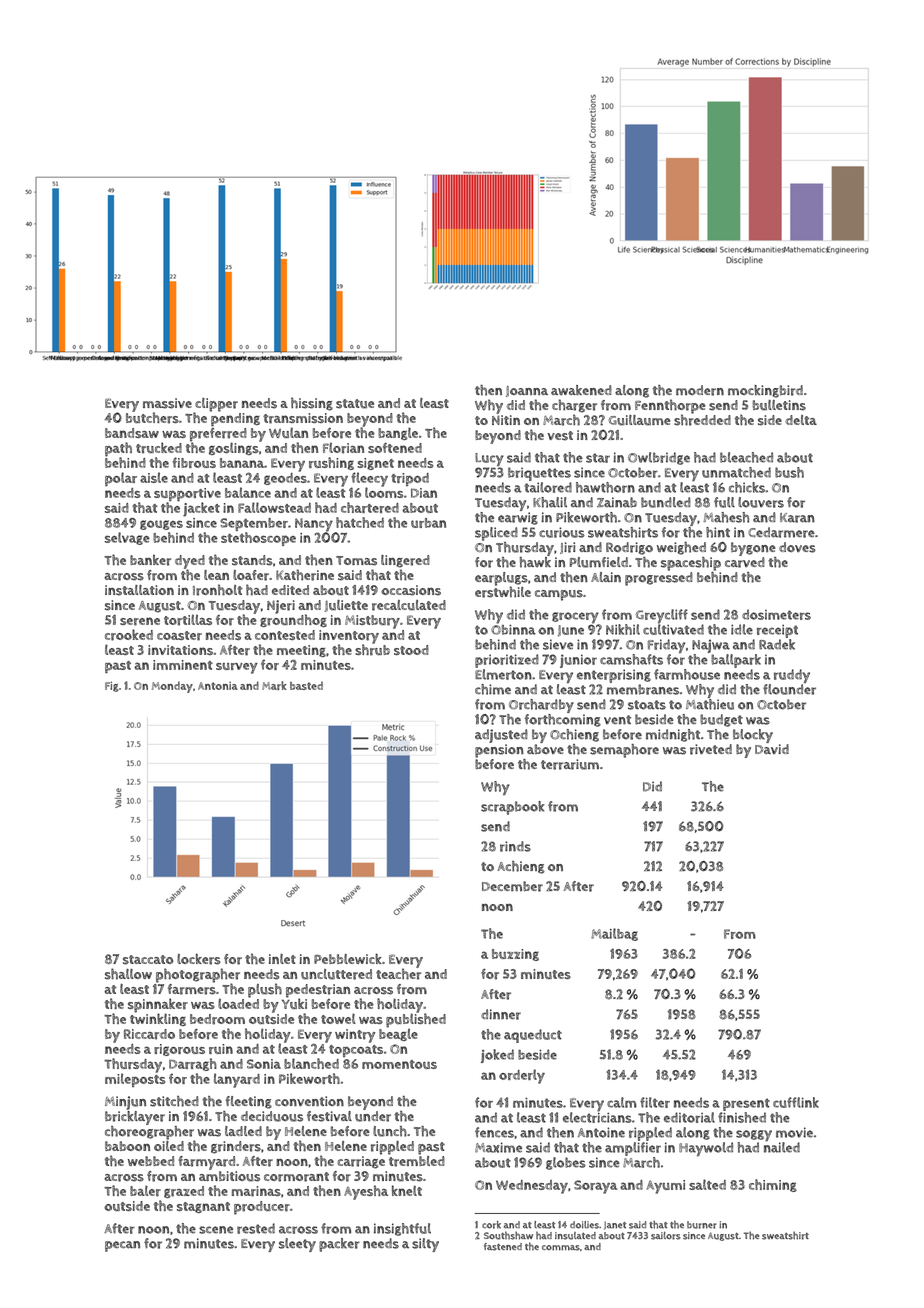  Describe the element at coordinates (180, 650) in the image. I see `invitations` at that location.
